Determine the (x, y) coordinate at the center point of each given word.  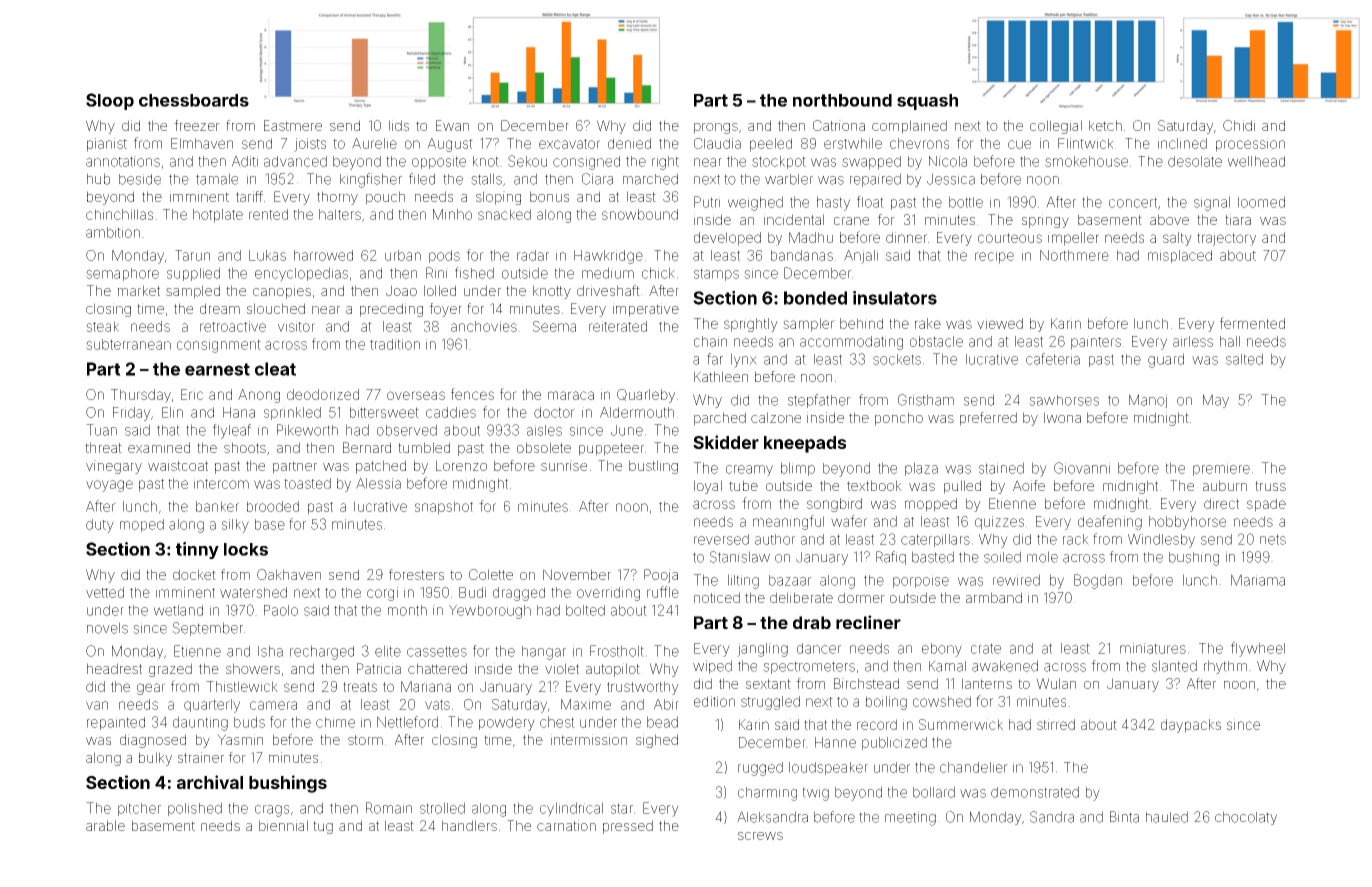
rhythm (1225, 667)
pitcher (139, 809)
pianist (107, 145)
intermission (589, 739)
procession (1250, 145)
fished (474, 273)
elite (388, 651)
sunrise (564, 465)
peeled (771, 145)
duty (100, 526)
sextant (768, 684)
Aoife (1029, 485)
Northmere (1074, 255)
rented (268, 214)
